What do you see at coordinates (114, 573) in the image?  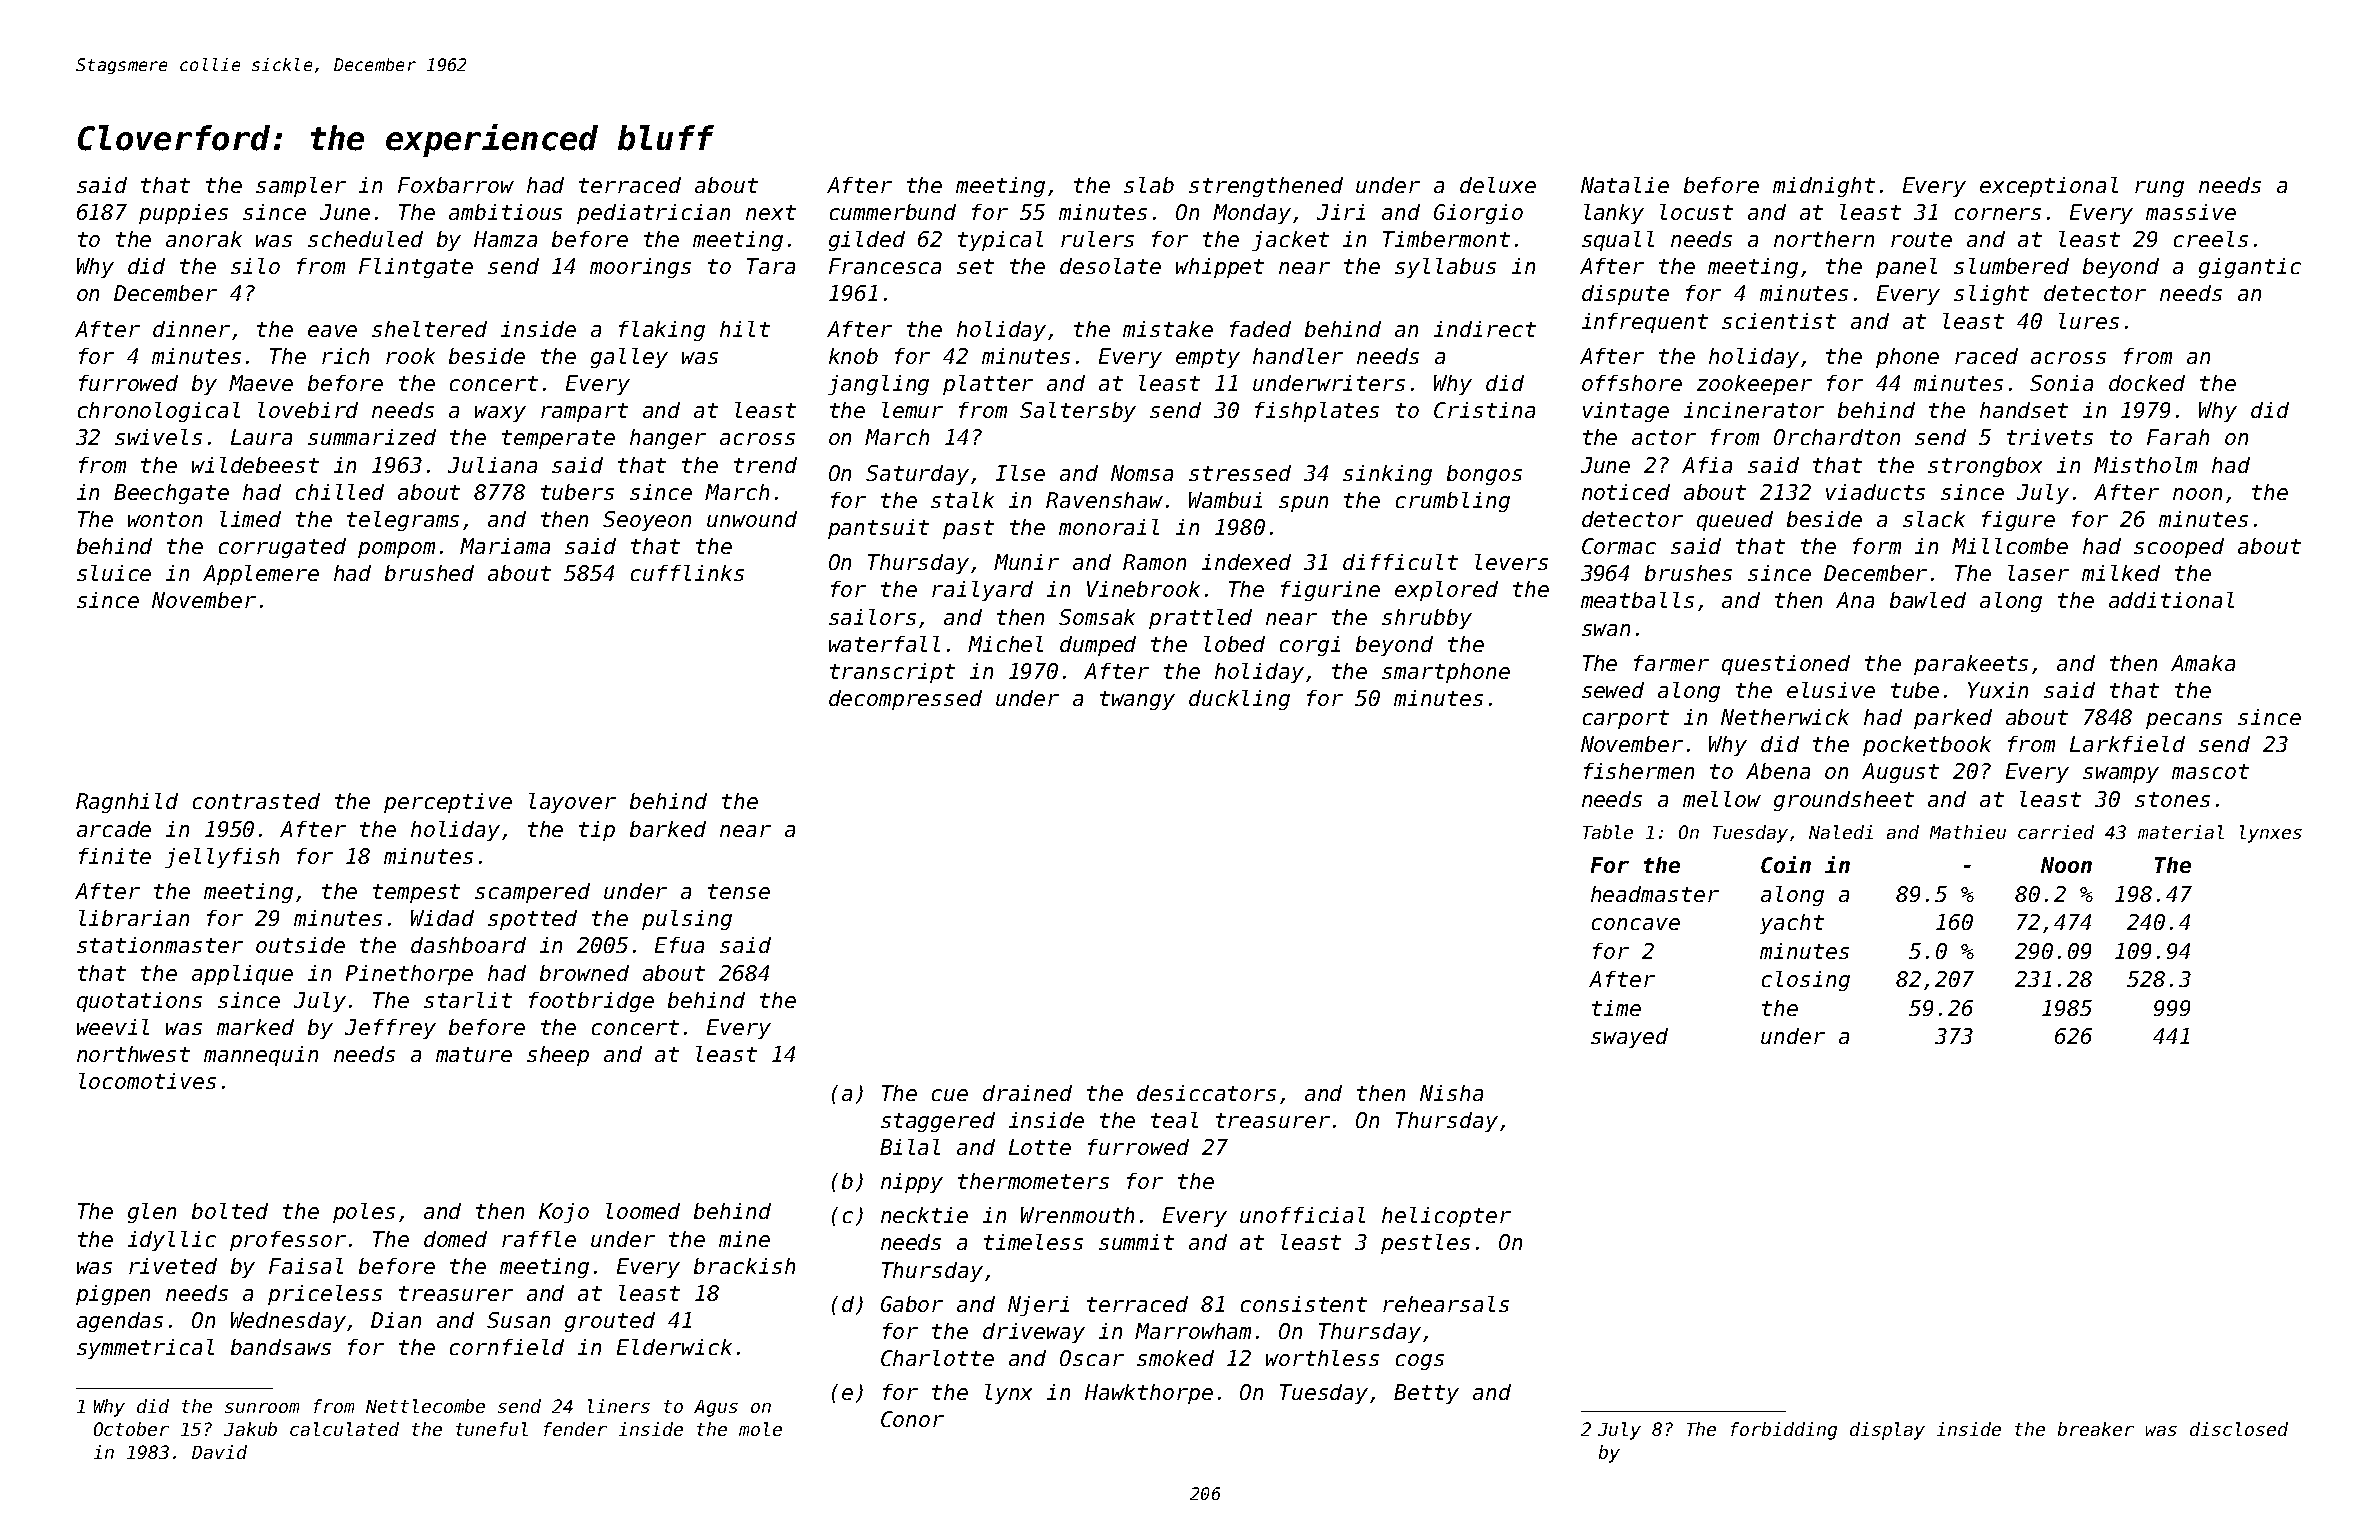 I see `sluice` at bounding box center [114, 573].
